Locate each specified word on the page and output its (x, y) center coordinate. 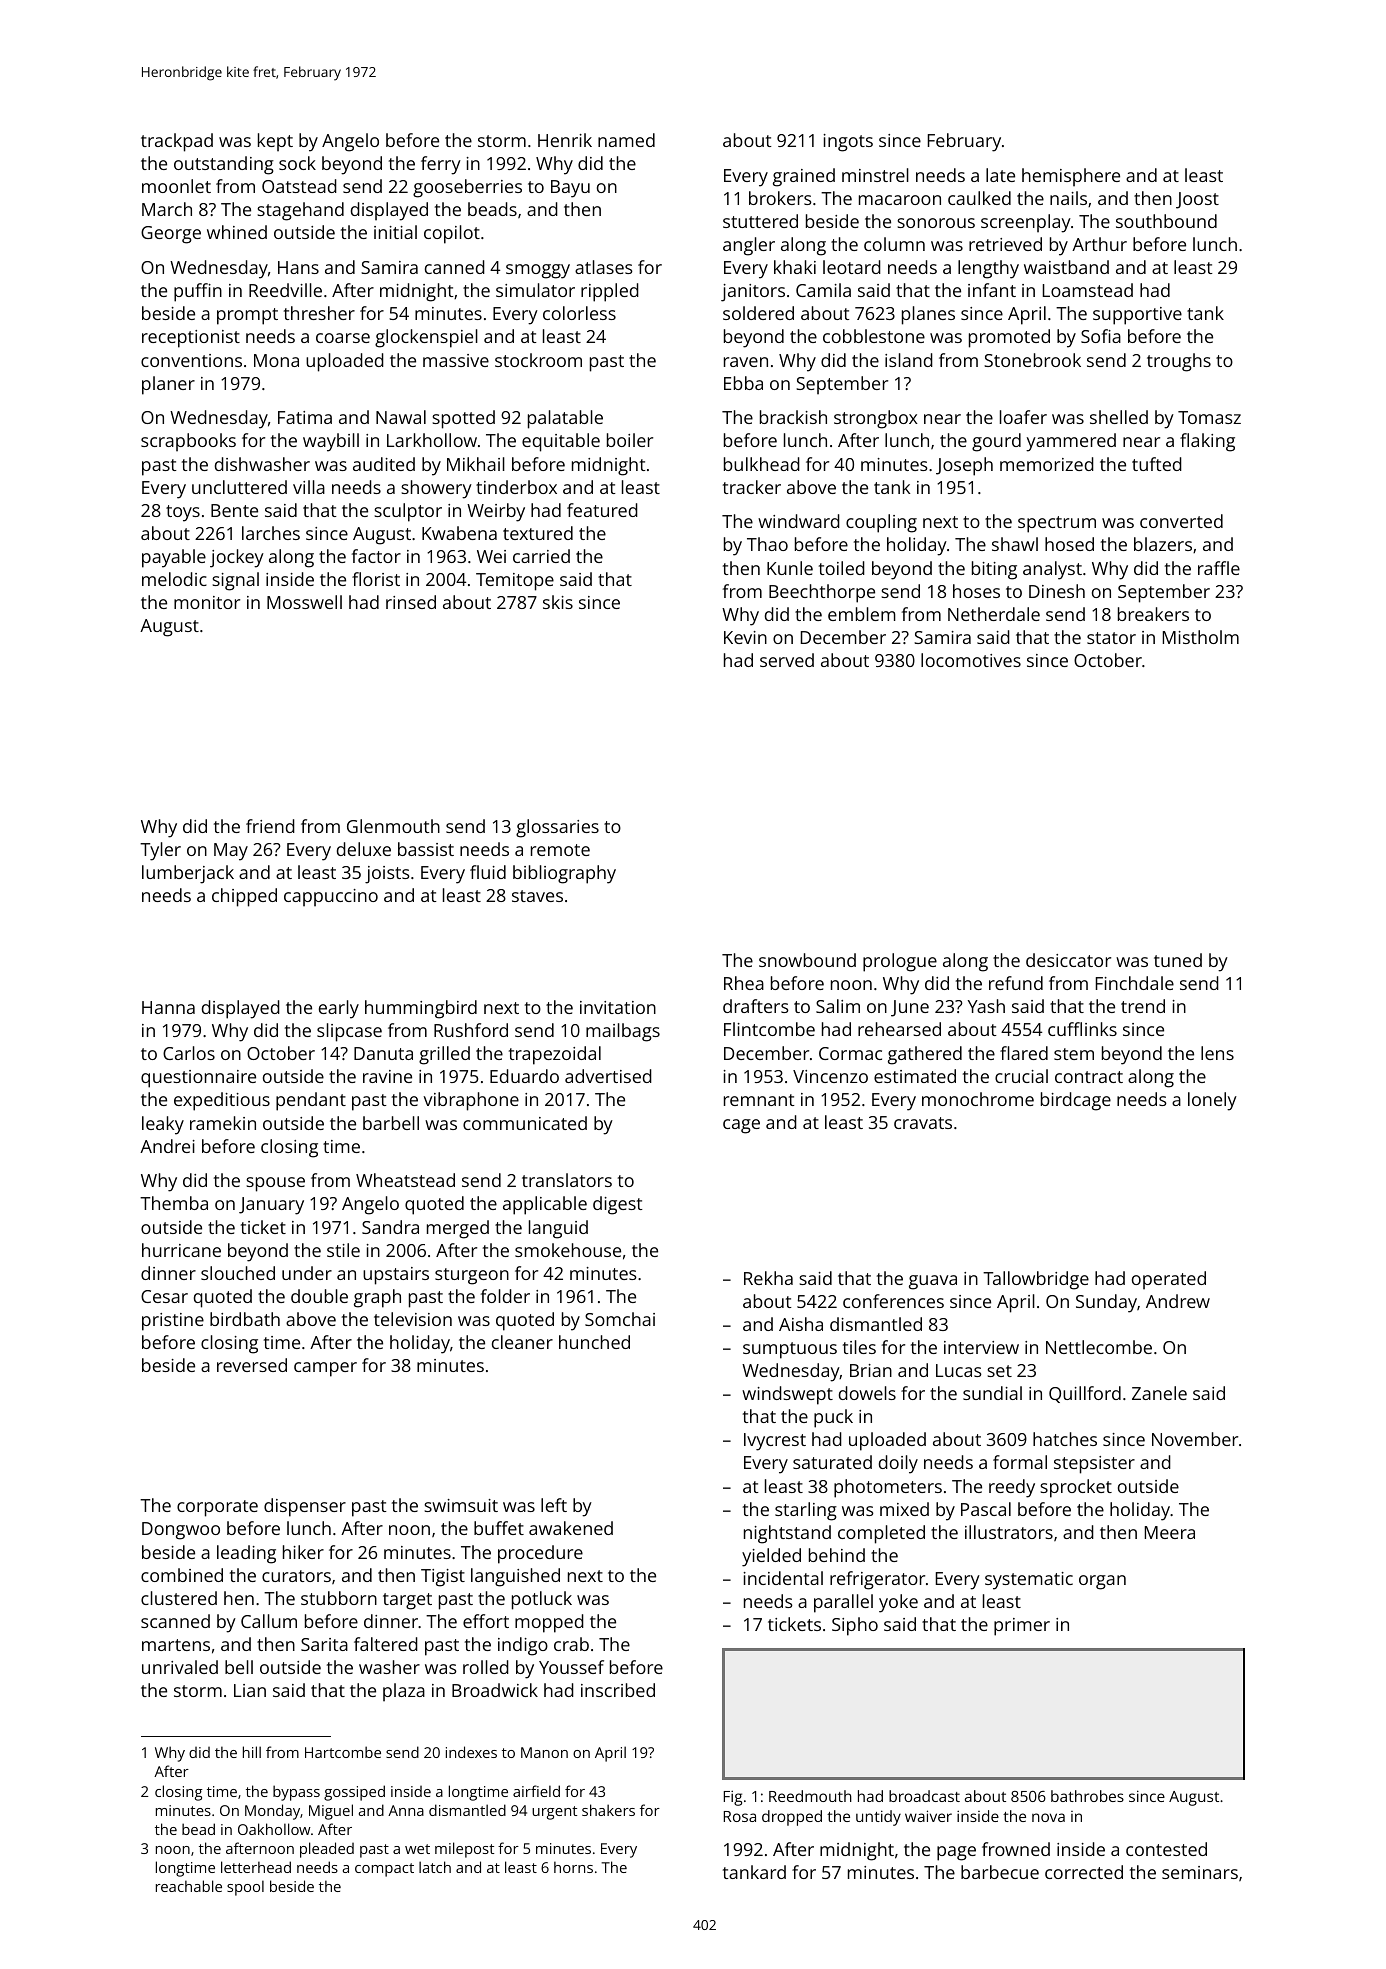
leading (246, 1554)
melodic (174, 579)
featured (602, 510)
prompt (247, 316)
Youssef (571, 1667)
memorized (1047, 464)
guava (933, 1282)
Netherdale (994, 614)
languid (558, 1229)
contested (1166, 1849)
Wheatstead (405, 1180)
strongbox (876, 419)
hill (252, 1752)
